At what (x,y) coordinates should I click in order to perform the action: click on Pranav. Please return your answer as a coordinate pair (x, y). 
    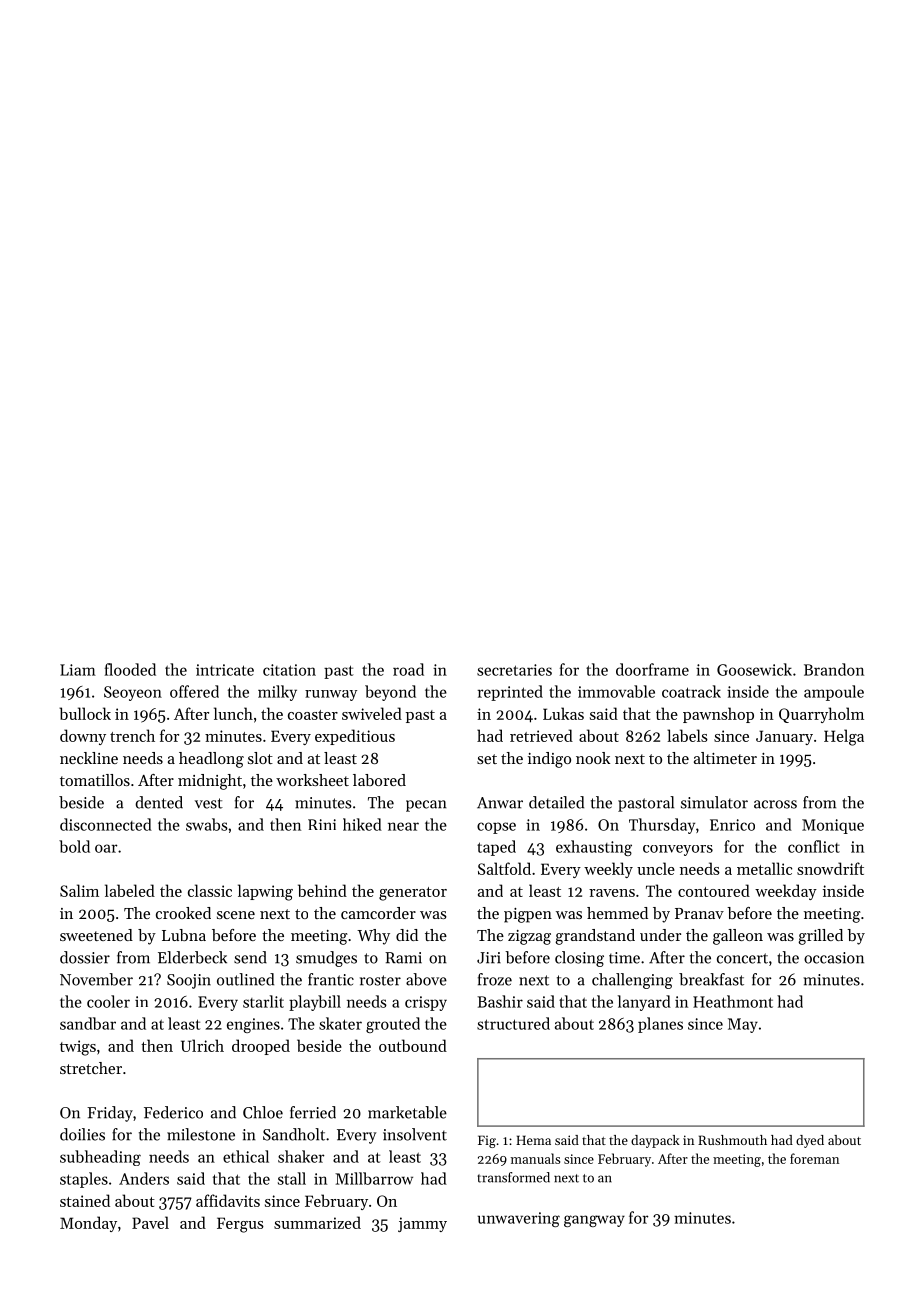
    Looking at the image, I should click on (699, 913).
